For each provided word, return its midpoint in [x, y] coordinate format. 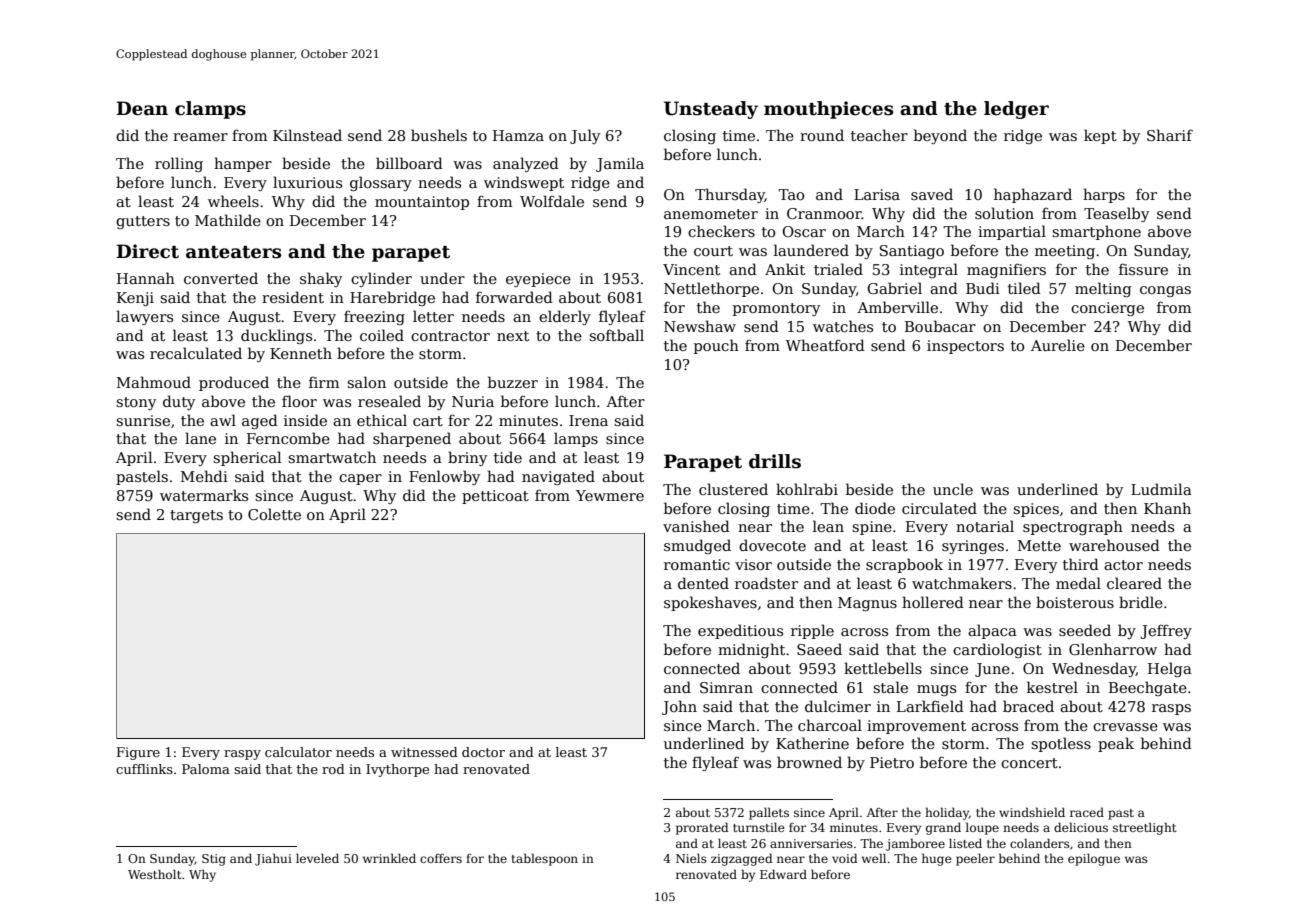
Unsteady [711, 110]
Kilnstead [307, 135]
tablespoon [544, 859]
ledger [1016, 110]
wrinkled [389, 858]
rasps [1171, 709]
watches [843, 326]
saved [932, 194]
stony [136, 403]
